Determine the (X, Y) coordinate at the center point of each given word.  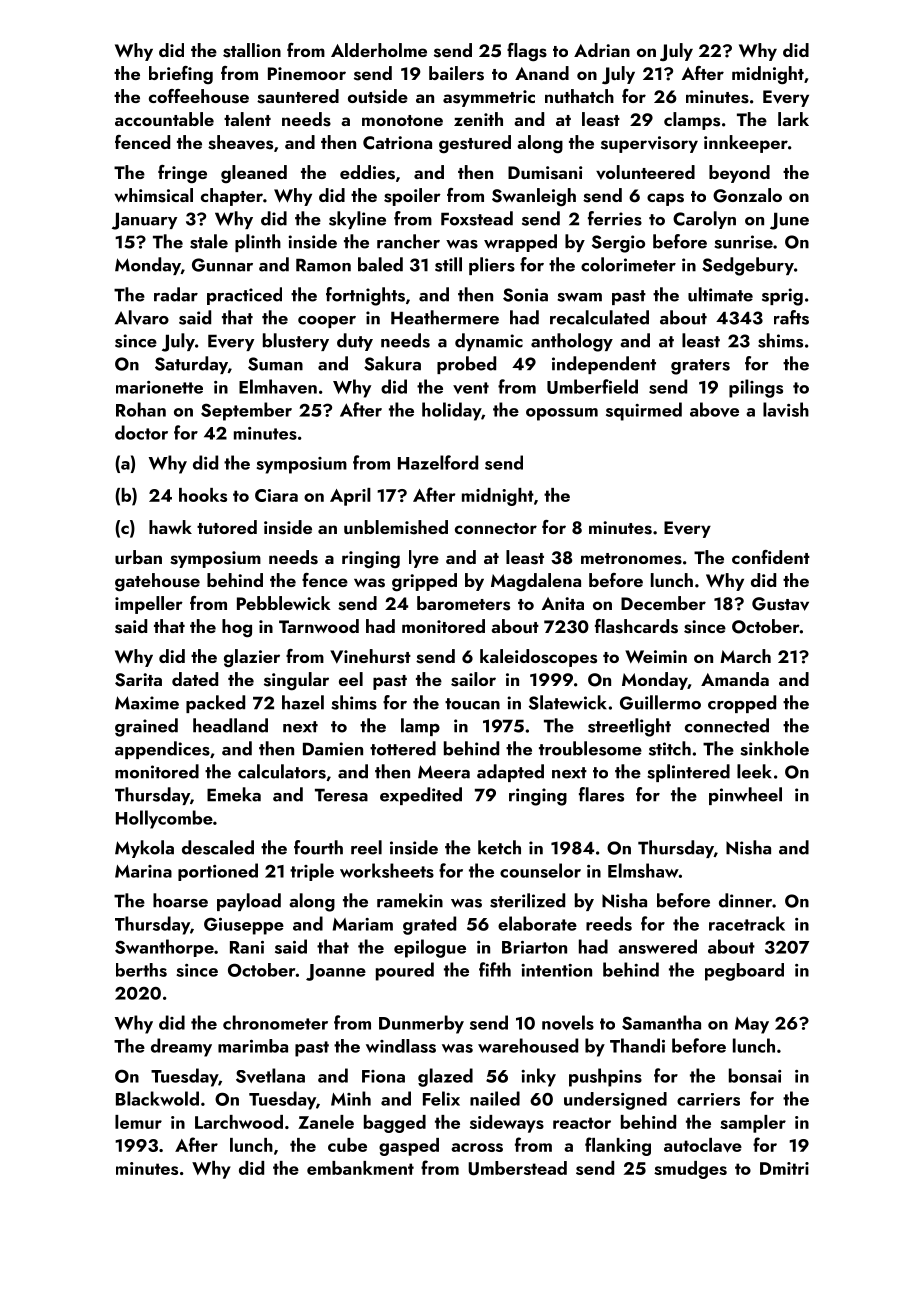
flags (527, 52)
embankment (360, 1168)
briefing (181, 75)
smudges (690, 1170)
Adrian (602, 50)
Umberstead (517, 1168)
